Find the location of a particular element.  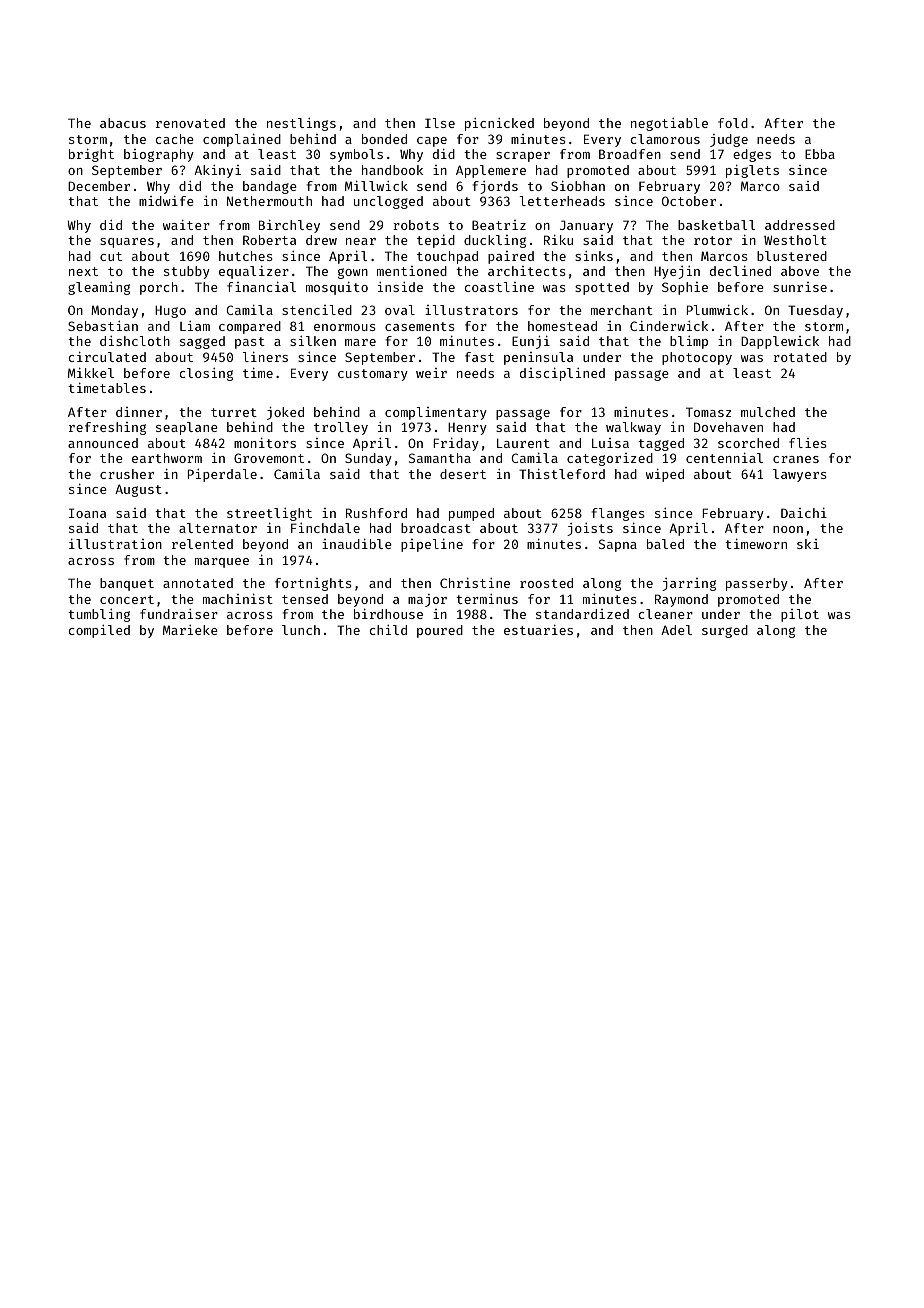

estuaries is located at coordinates (538, 630).
